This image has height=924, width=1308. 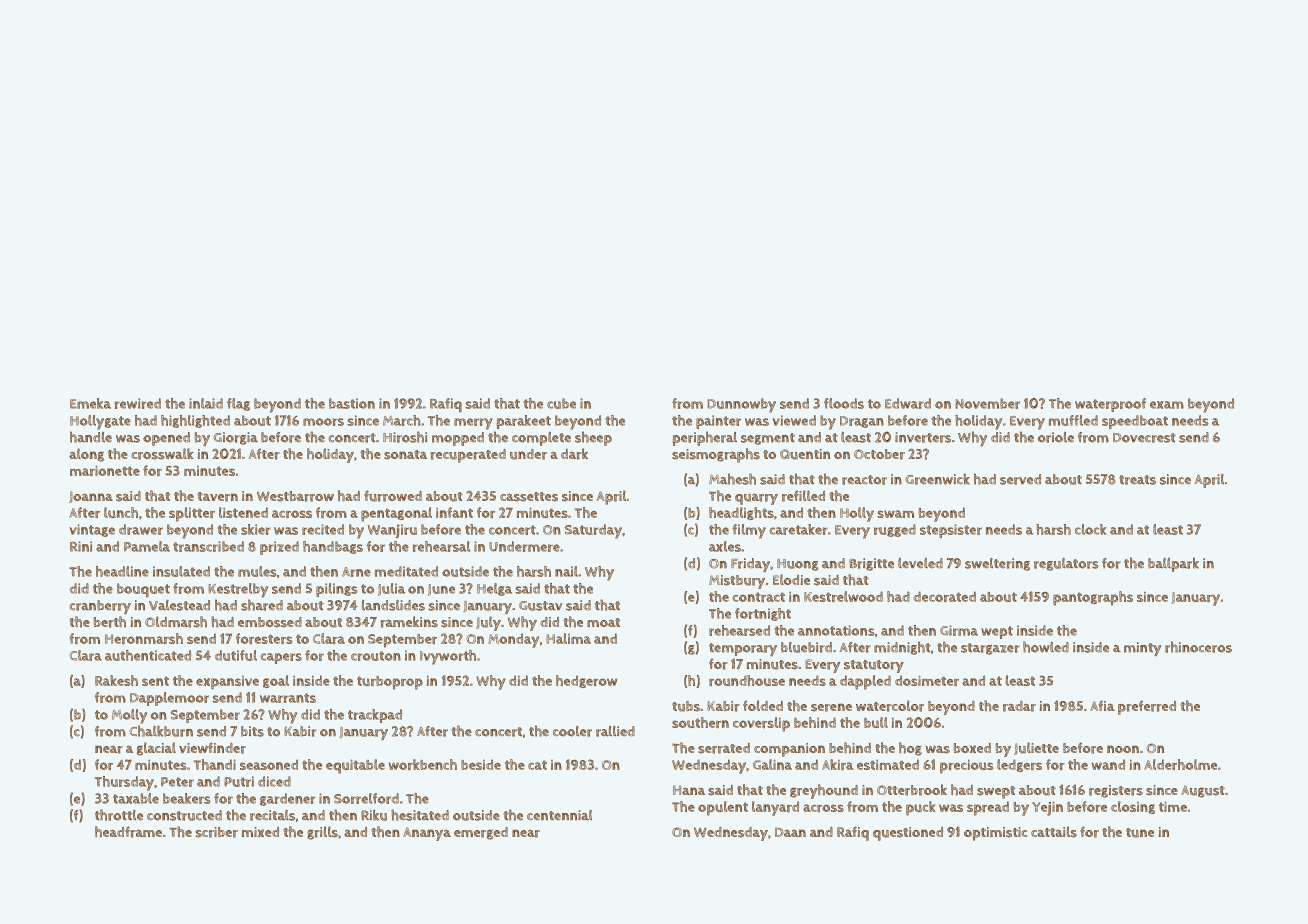 What do you see at coordinates (401, 420) in the image?
I see `March` at bounding box center [401, 420].
